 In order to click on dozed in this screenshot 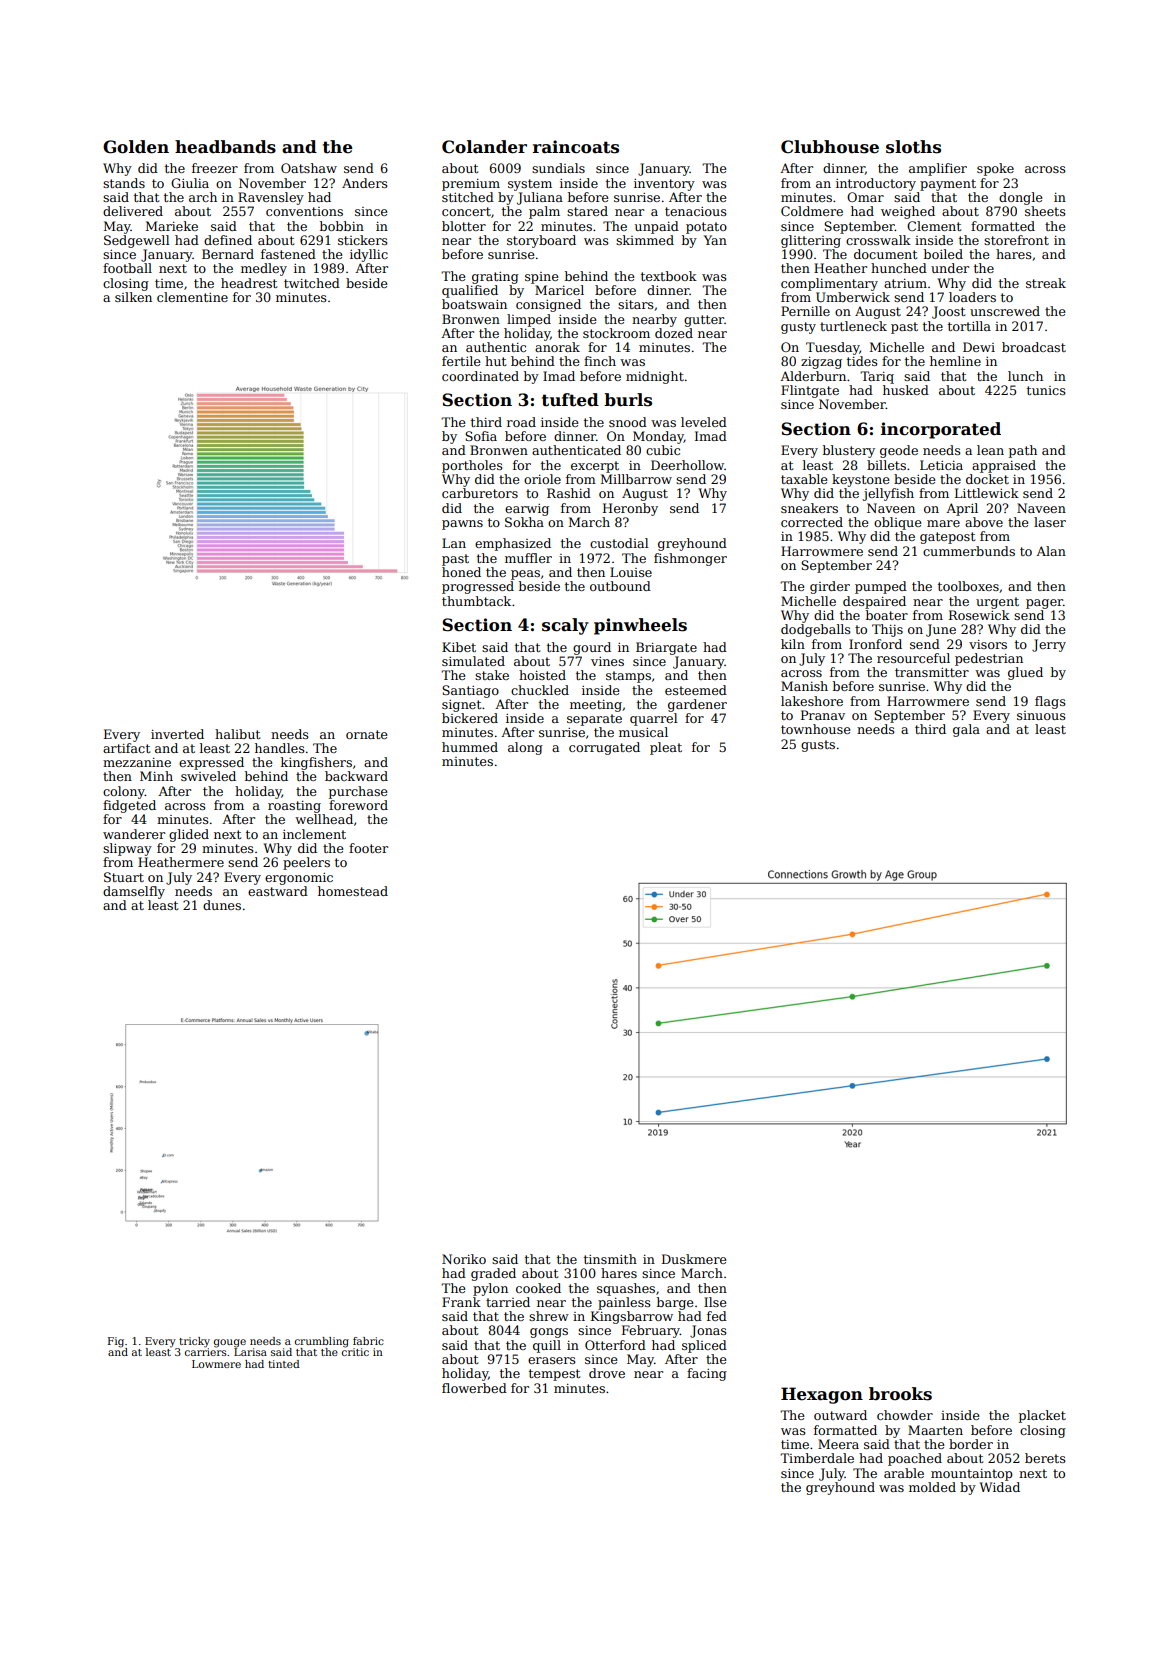, I will do `click(674, 333)`.
